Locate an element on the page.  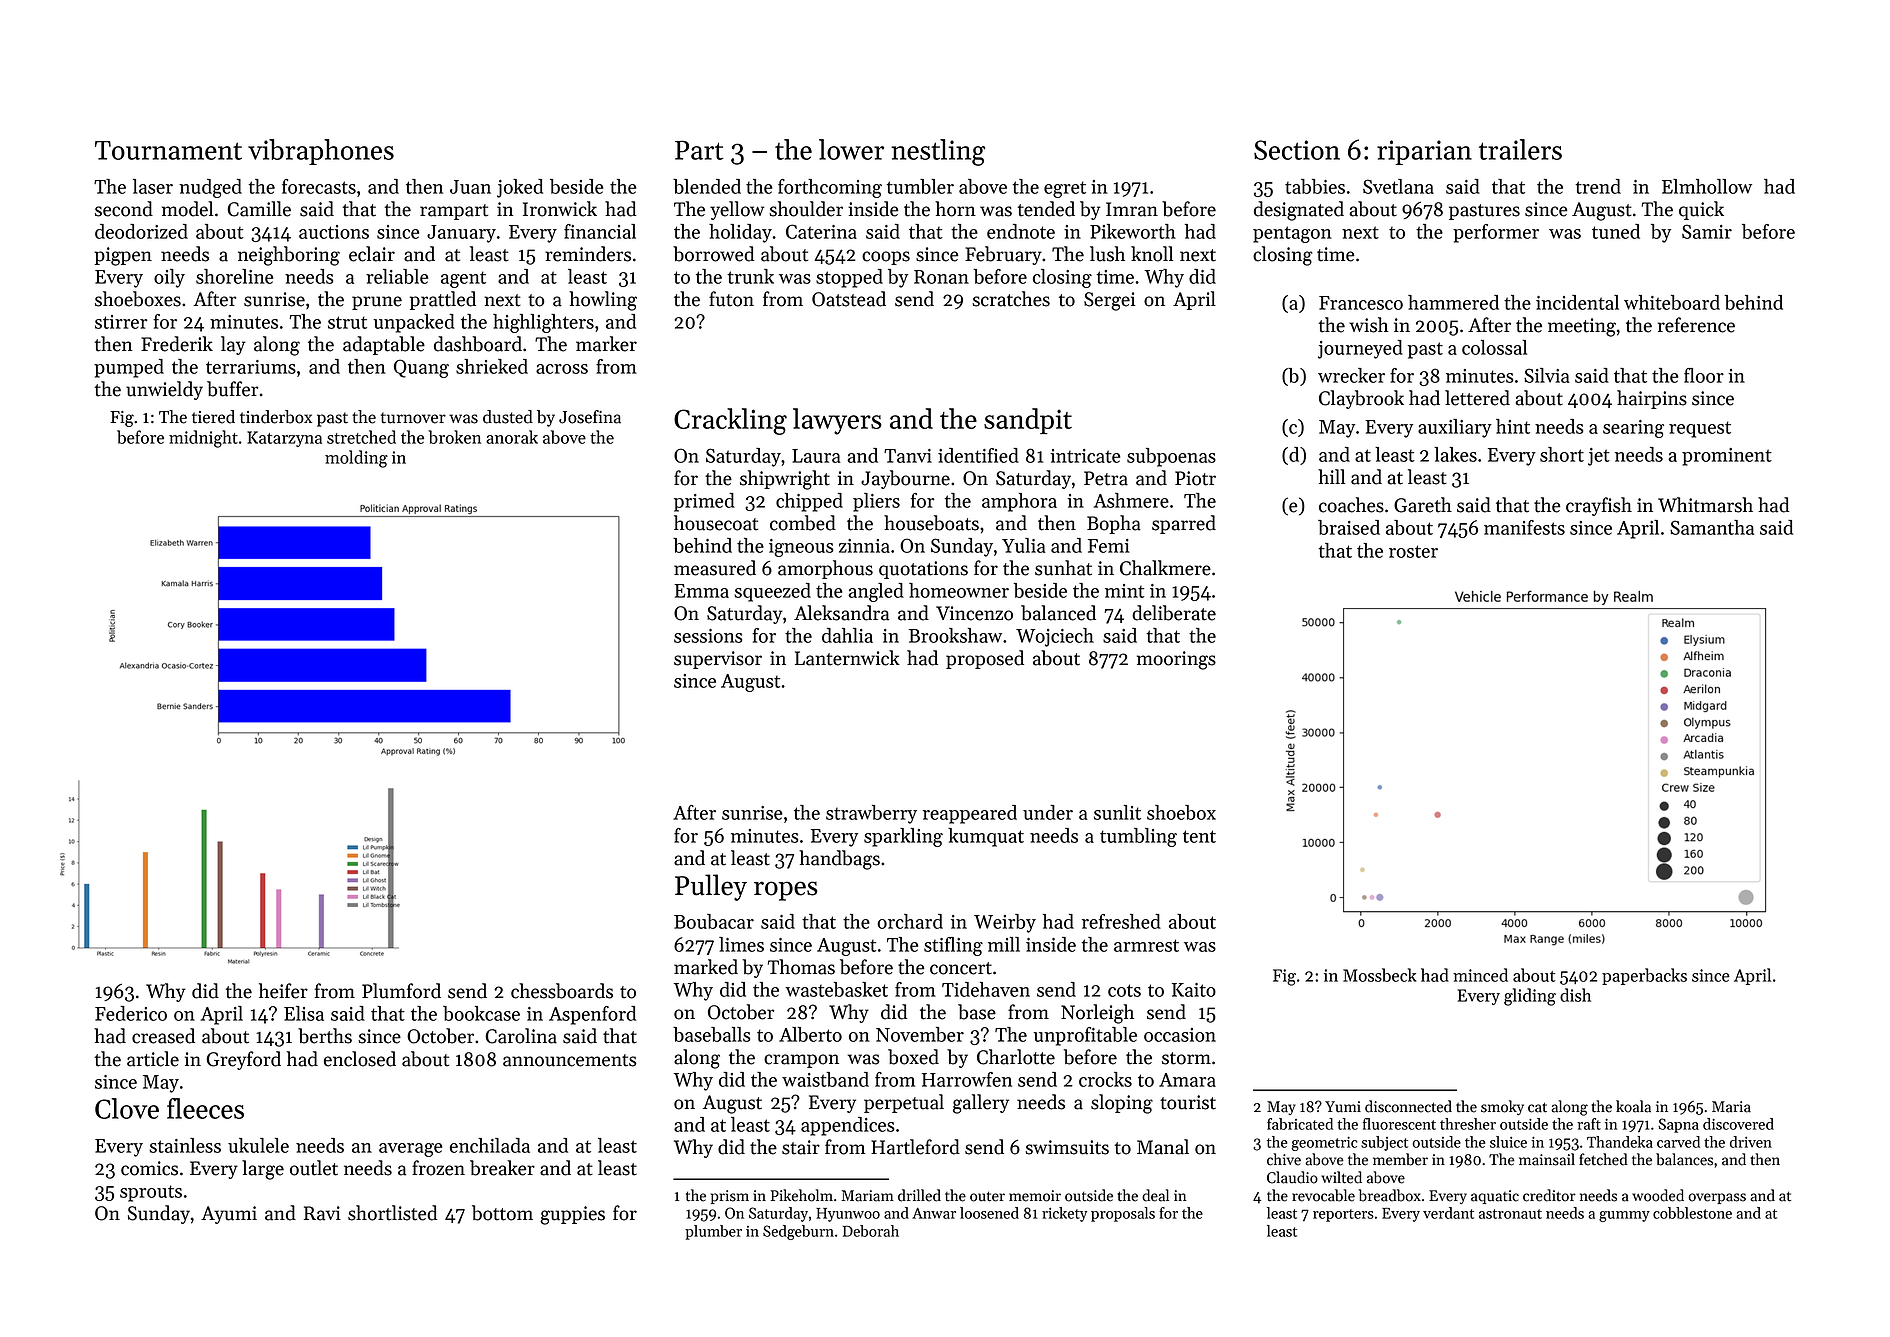
tent is located at coordinates (1199, 836).
